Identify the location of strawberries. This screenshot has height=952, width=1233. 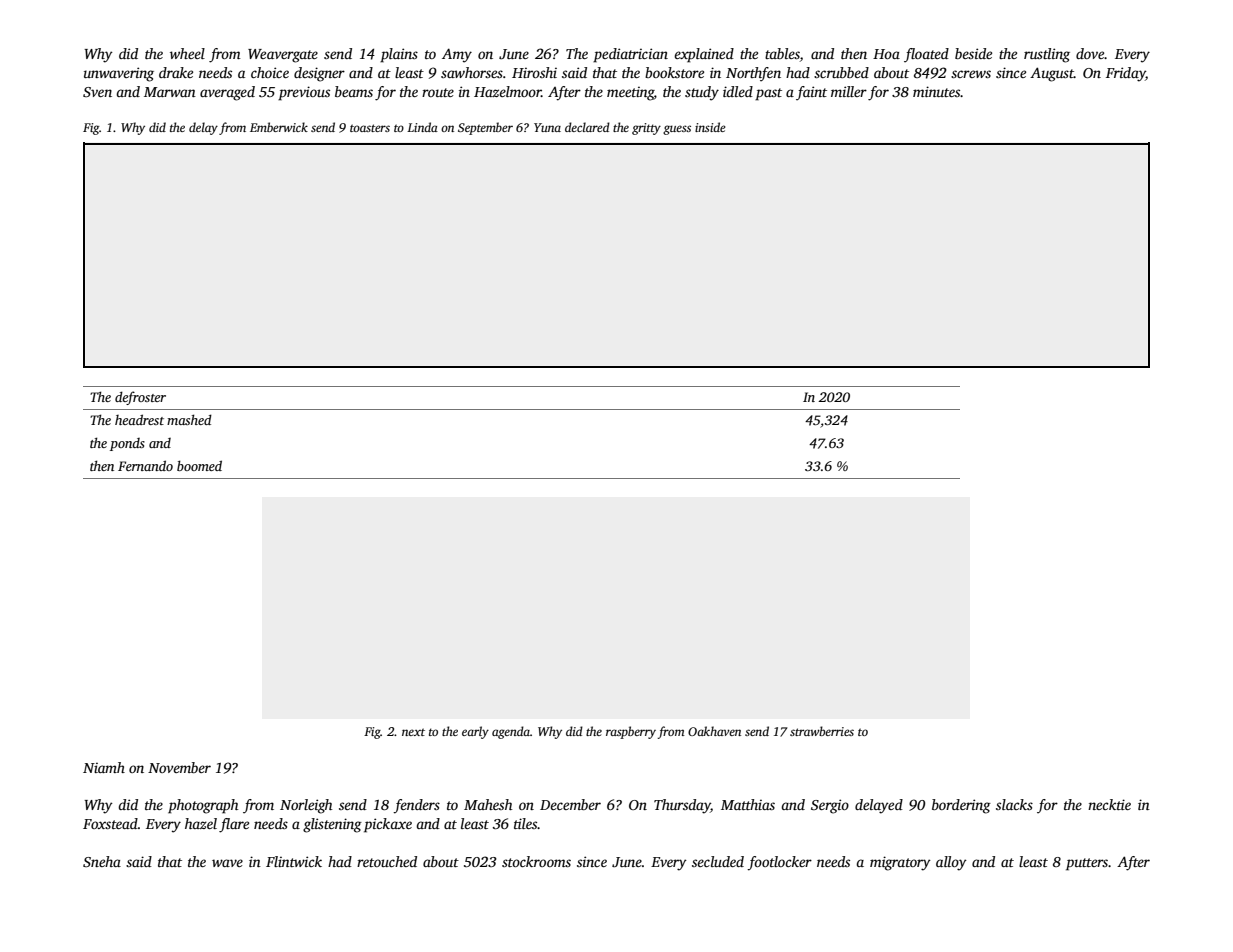
(822, 731).
